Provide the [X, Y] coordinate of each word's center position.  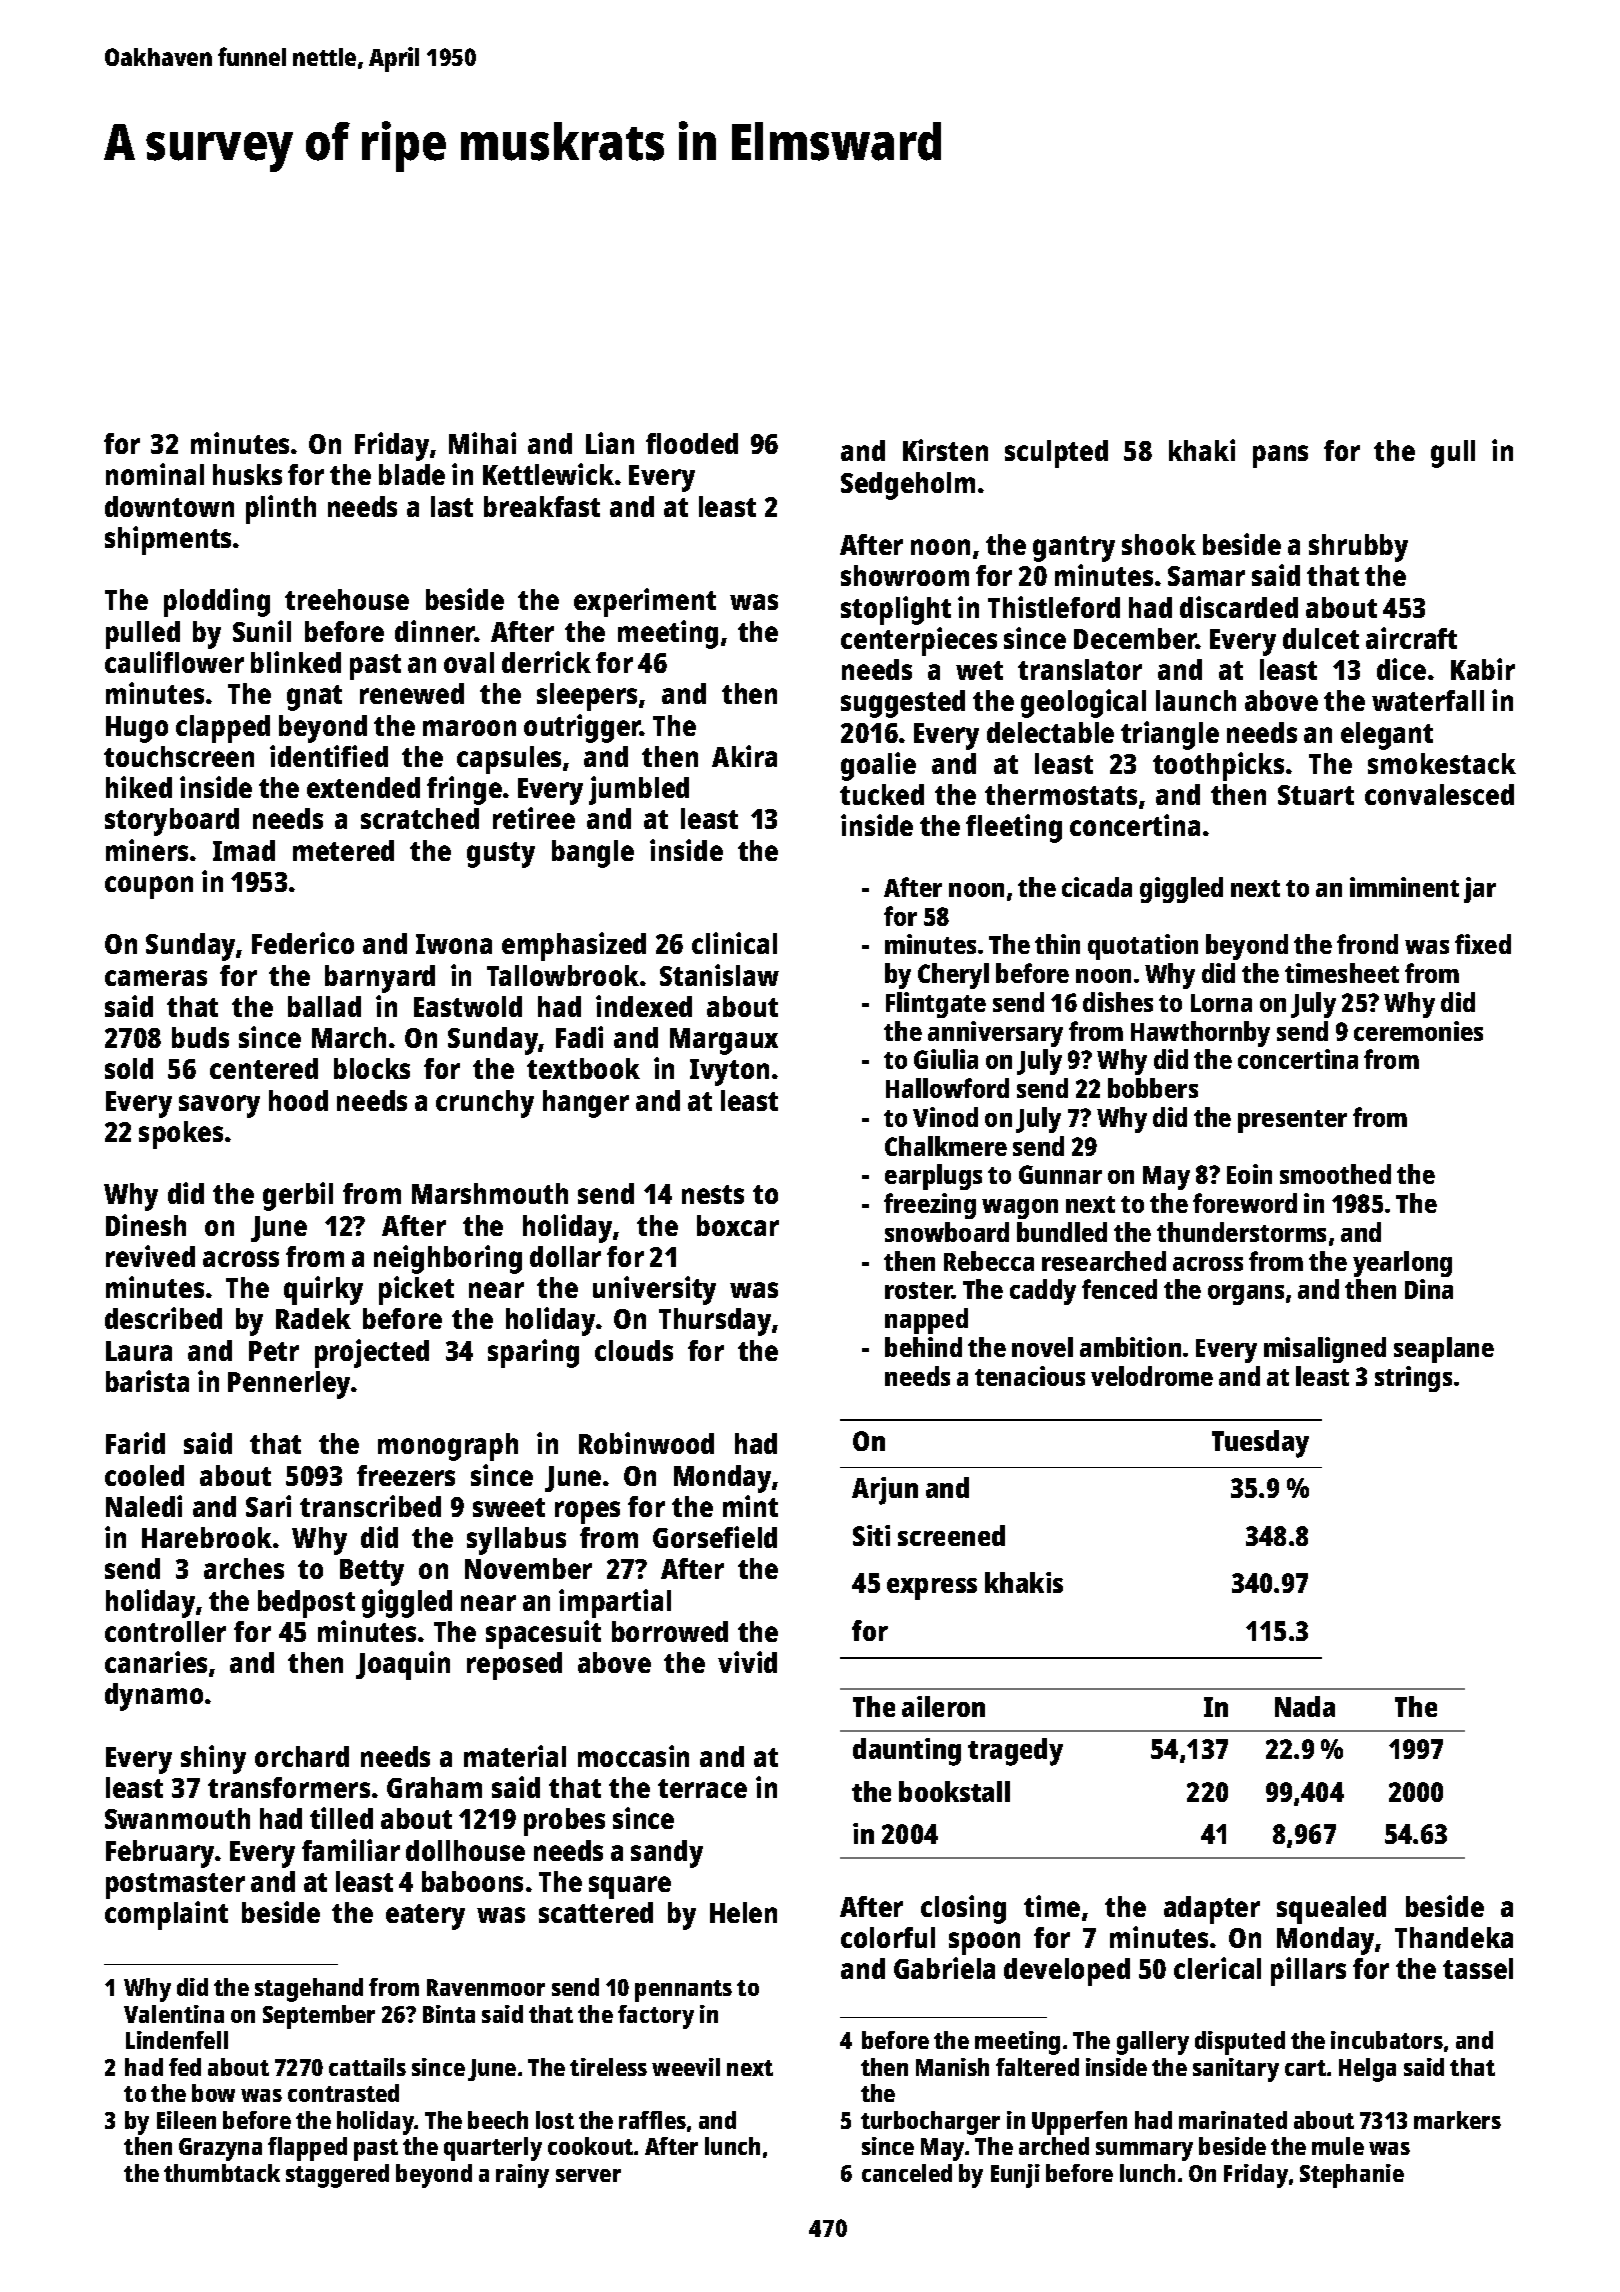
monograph [448, 1447]
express [932, 1589]
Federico [303, 943]
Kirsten [945, 450]
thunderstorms [1241, 1232]
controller [165, 1631]
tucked [882, 794]
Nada [1305, 1706]
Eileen [186, 2120]
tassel [1478, 1968]
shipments [168, 540]
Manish [952, 2067]
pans [1280, 456]
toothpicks [1218, 766]
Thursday [715, 1322]
